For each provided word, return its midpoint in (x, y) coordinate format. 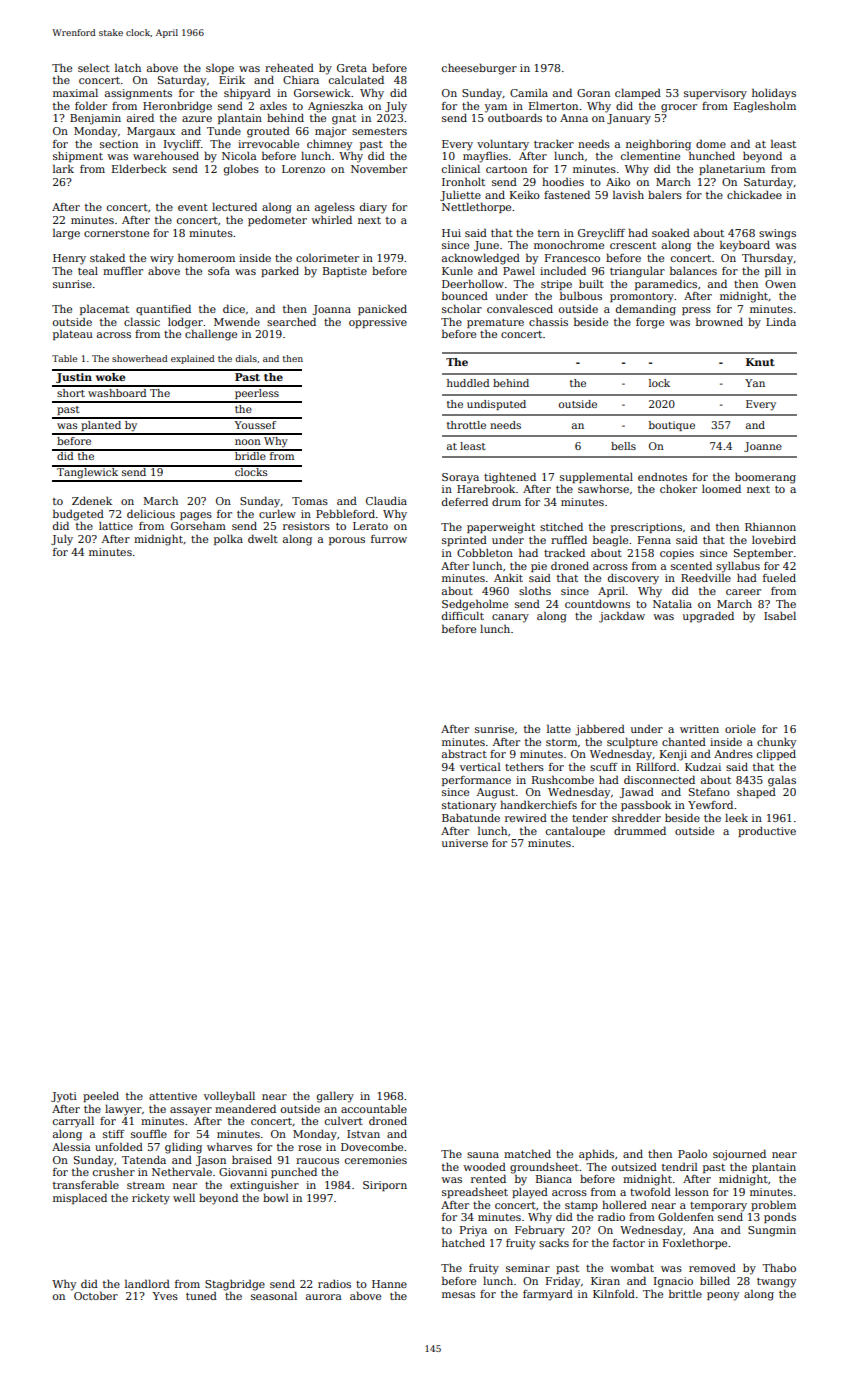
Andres (733, 753)
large (66, 234)
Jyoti (64, 1097)
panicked (382, 309)
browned (719, 321)
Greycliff (601, 234)
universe (465, 843)
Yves (165, 1296)
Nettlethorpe (476, 207)
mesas (458, 1295)
